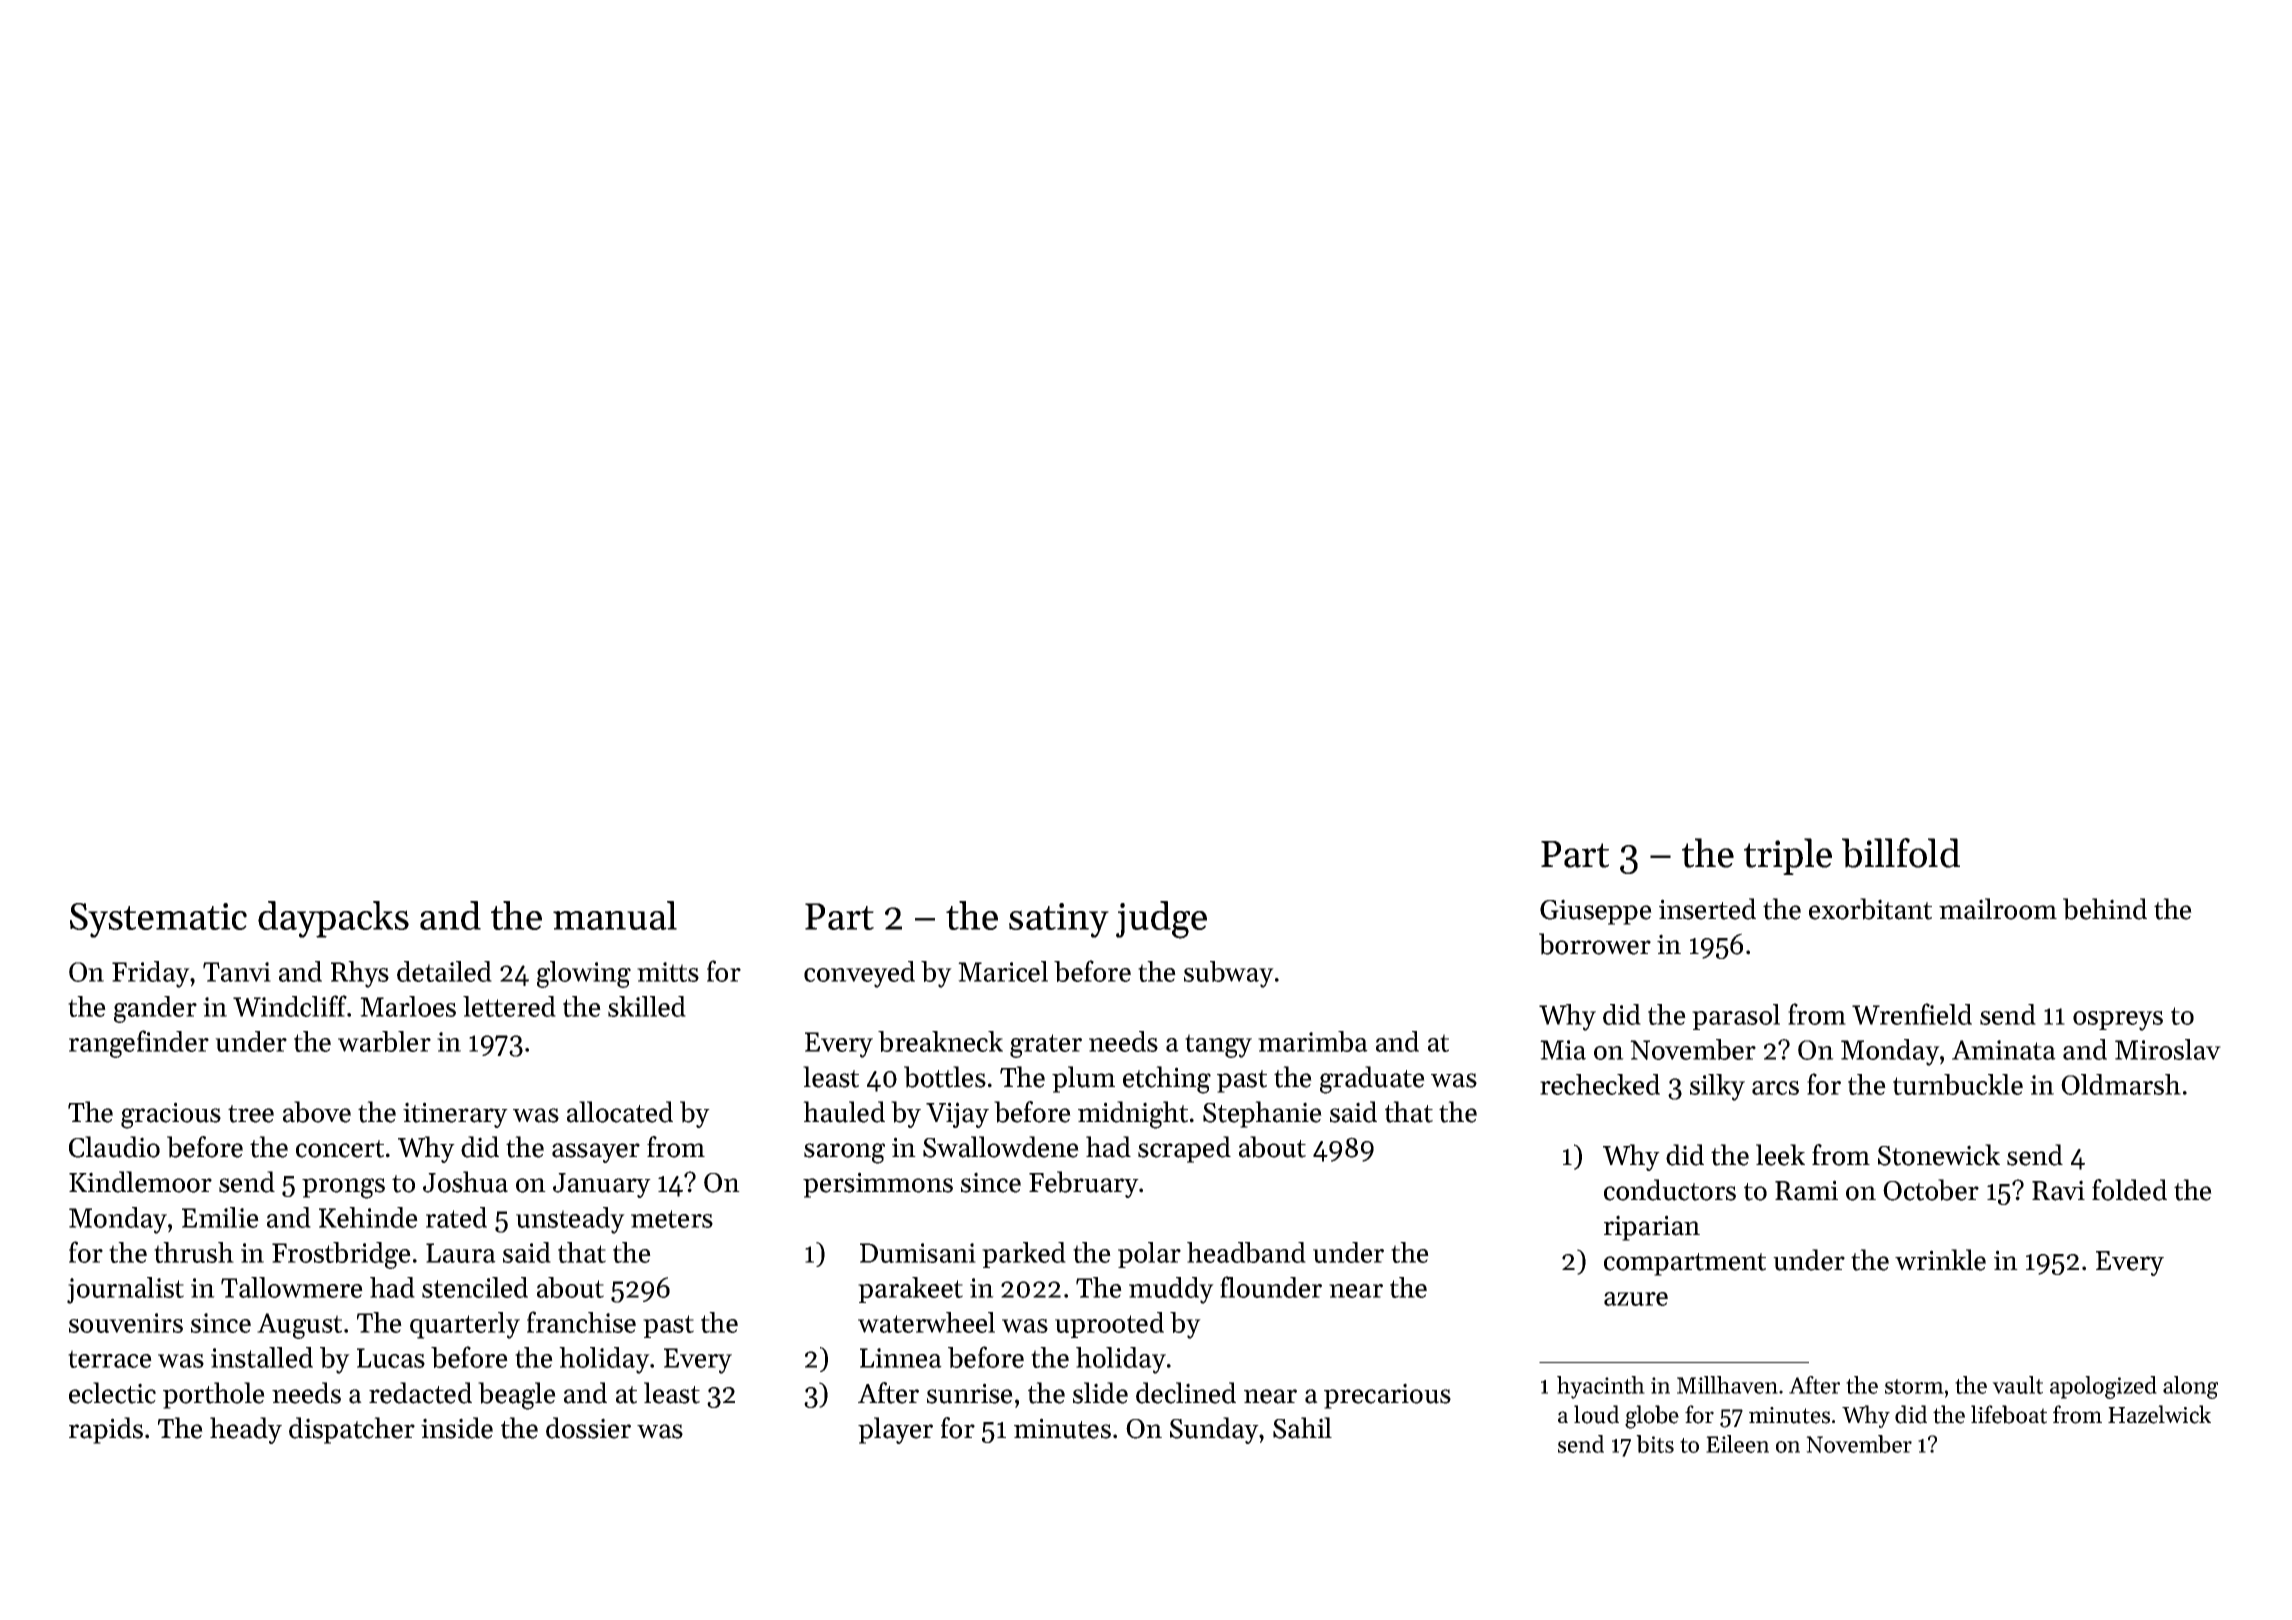 Image resolution: width=2292 pixels, height=1620 pixels. I want to click on daypacks, so click(333, 919).
